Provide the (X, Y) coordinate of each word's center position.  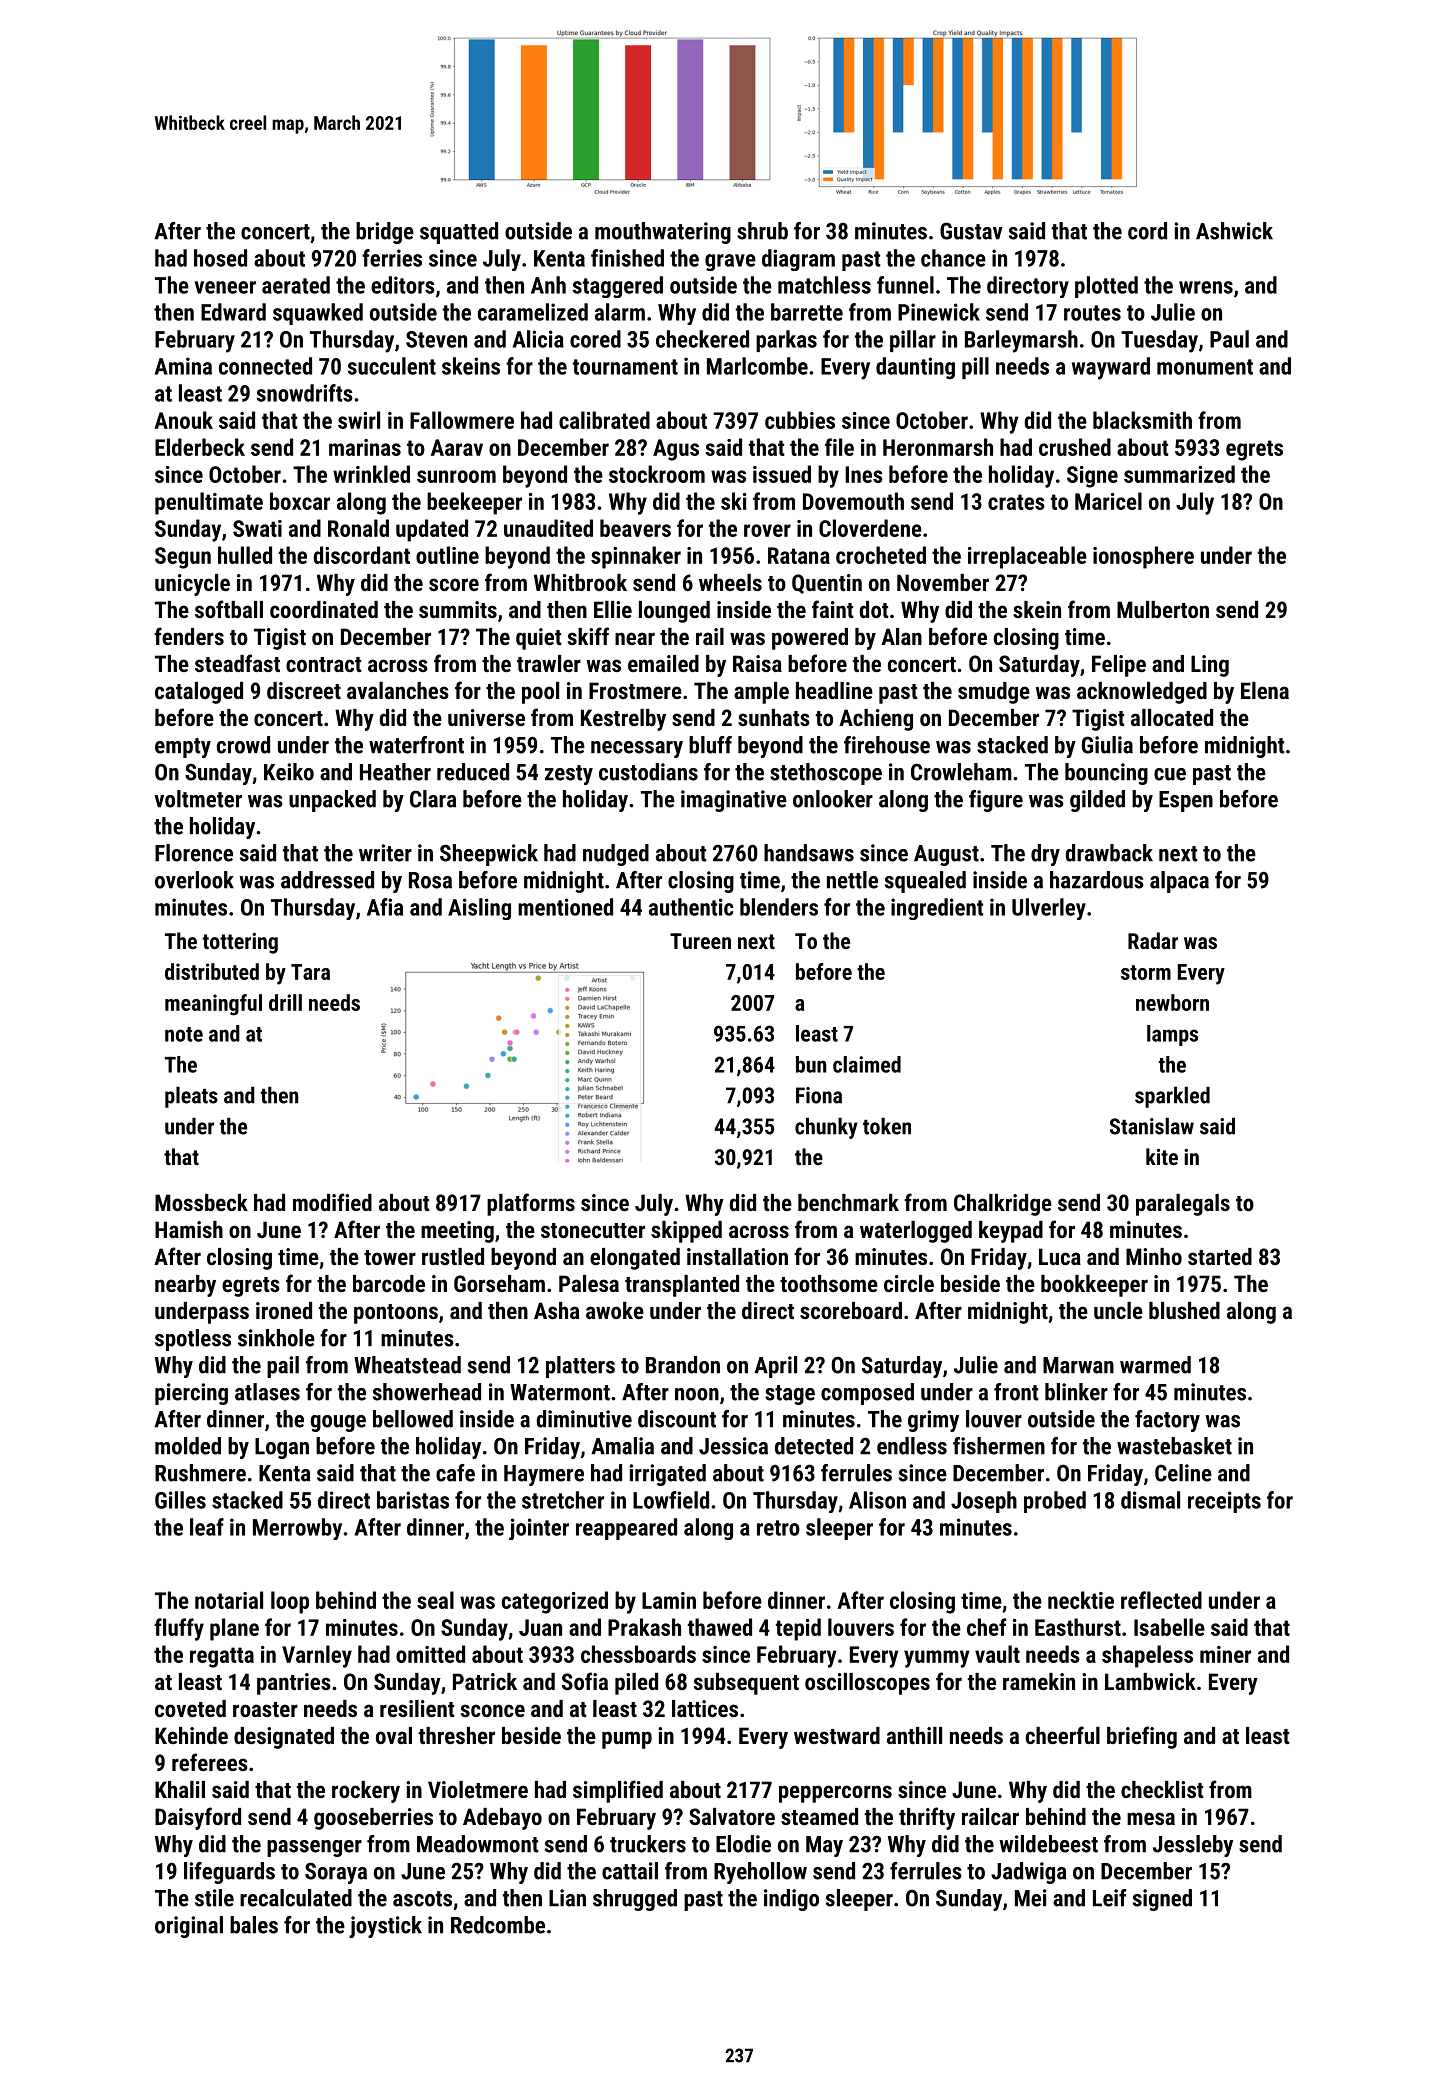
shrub (762, 231)
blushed (1184, 1310)
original (189, 1927)
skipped (686, 1232)
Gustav (971, 231)
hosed (220, 258)
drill (285, 1002)
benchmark (848, 1202)
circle (909, 1283)
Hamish (189, 1229)
